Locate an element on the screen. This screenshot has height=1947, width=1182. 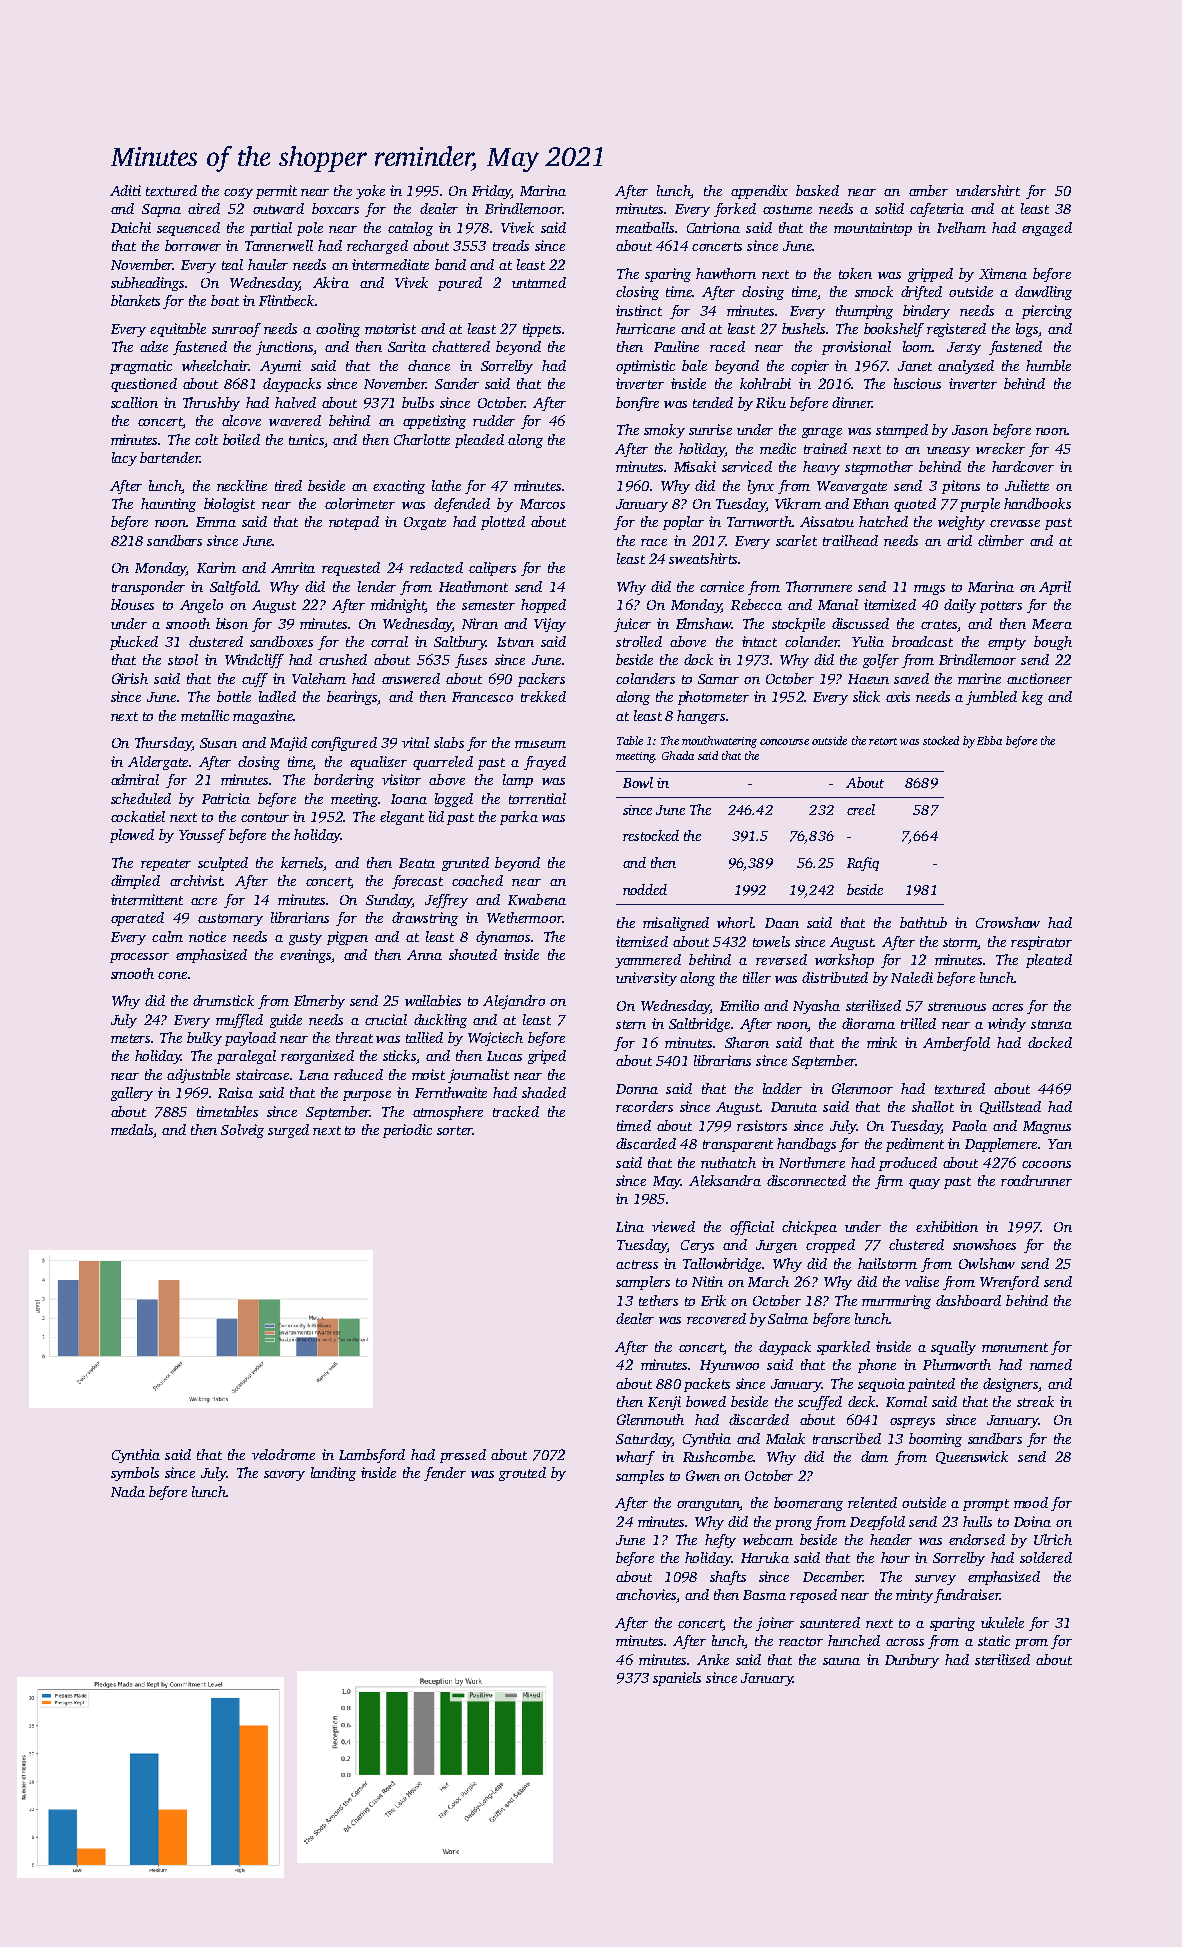
sauna is located at coordinates (841, 1661).
